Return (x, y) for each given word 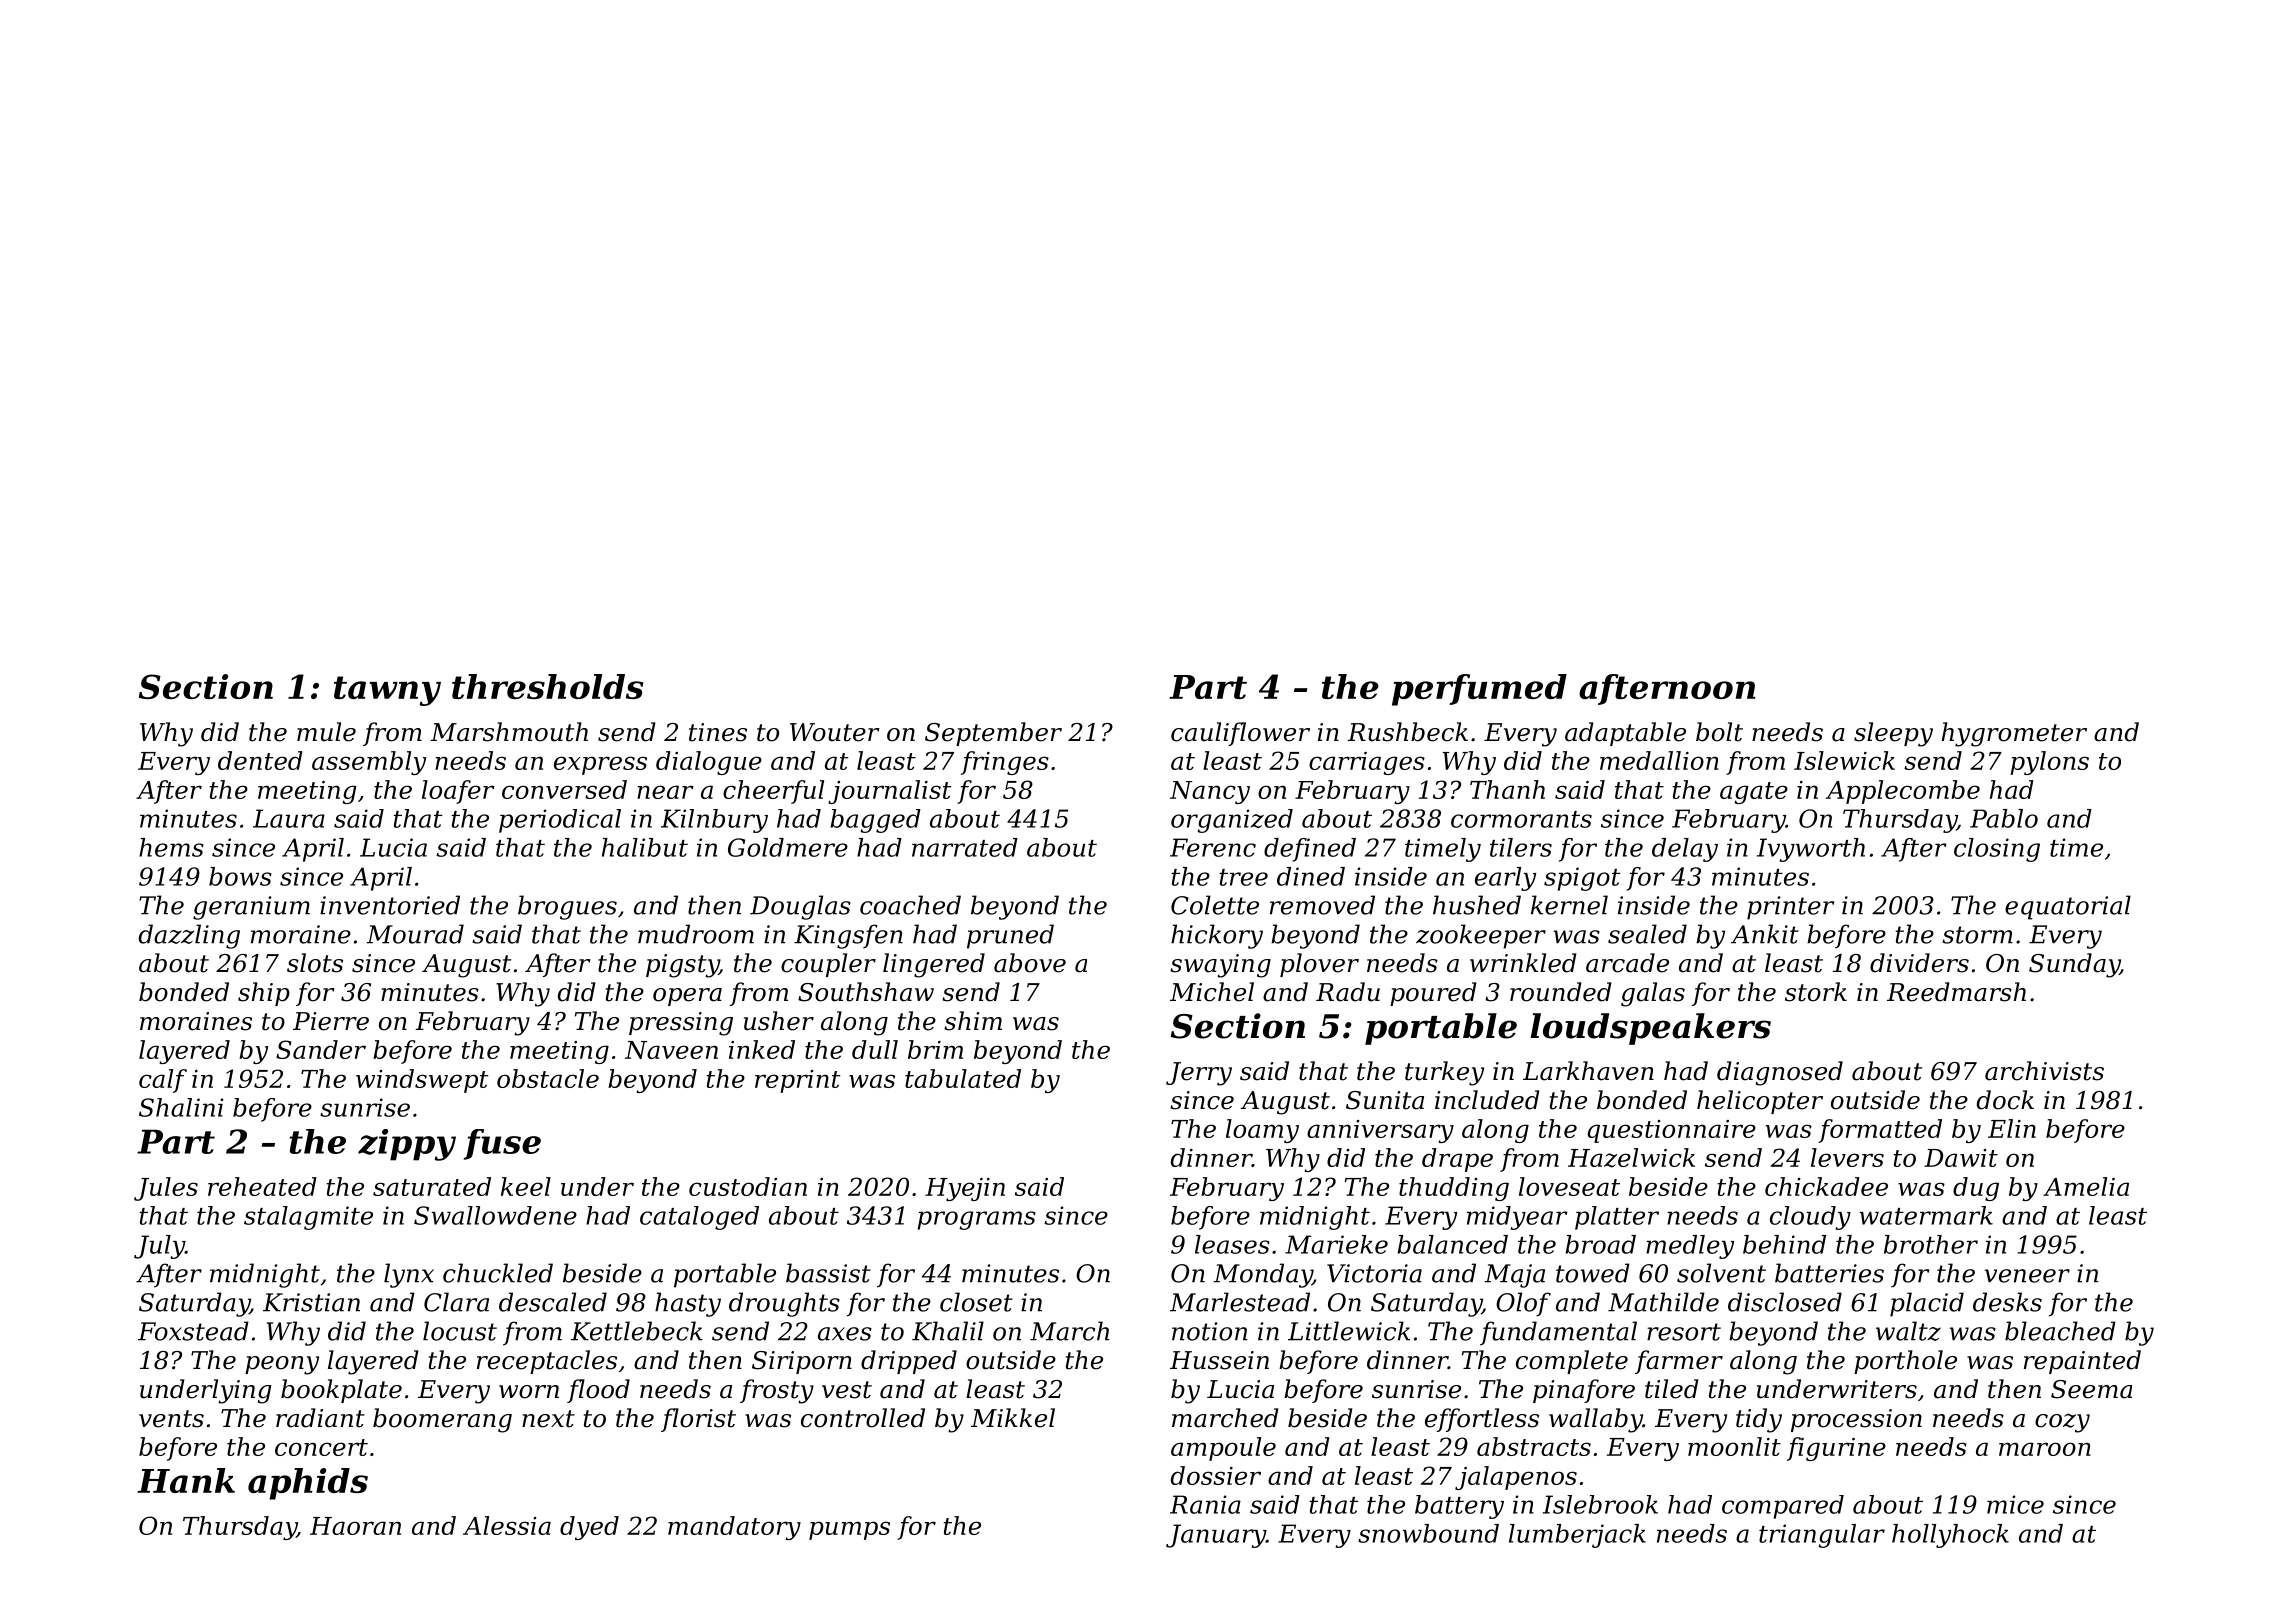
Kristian (311, 1302)
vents (171, 1419)
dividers (1919, 963)
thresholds (548, 686)
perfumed (1479, 690)
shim (973, 1021)
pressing (681, 1024)
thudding (1454, 1189)
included (1487, 1100)
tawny (387, 691)
